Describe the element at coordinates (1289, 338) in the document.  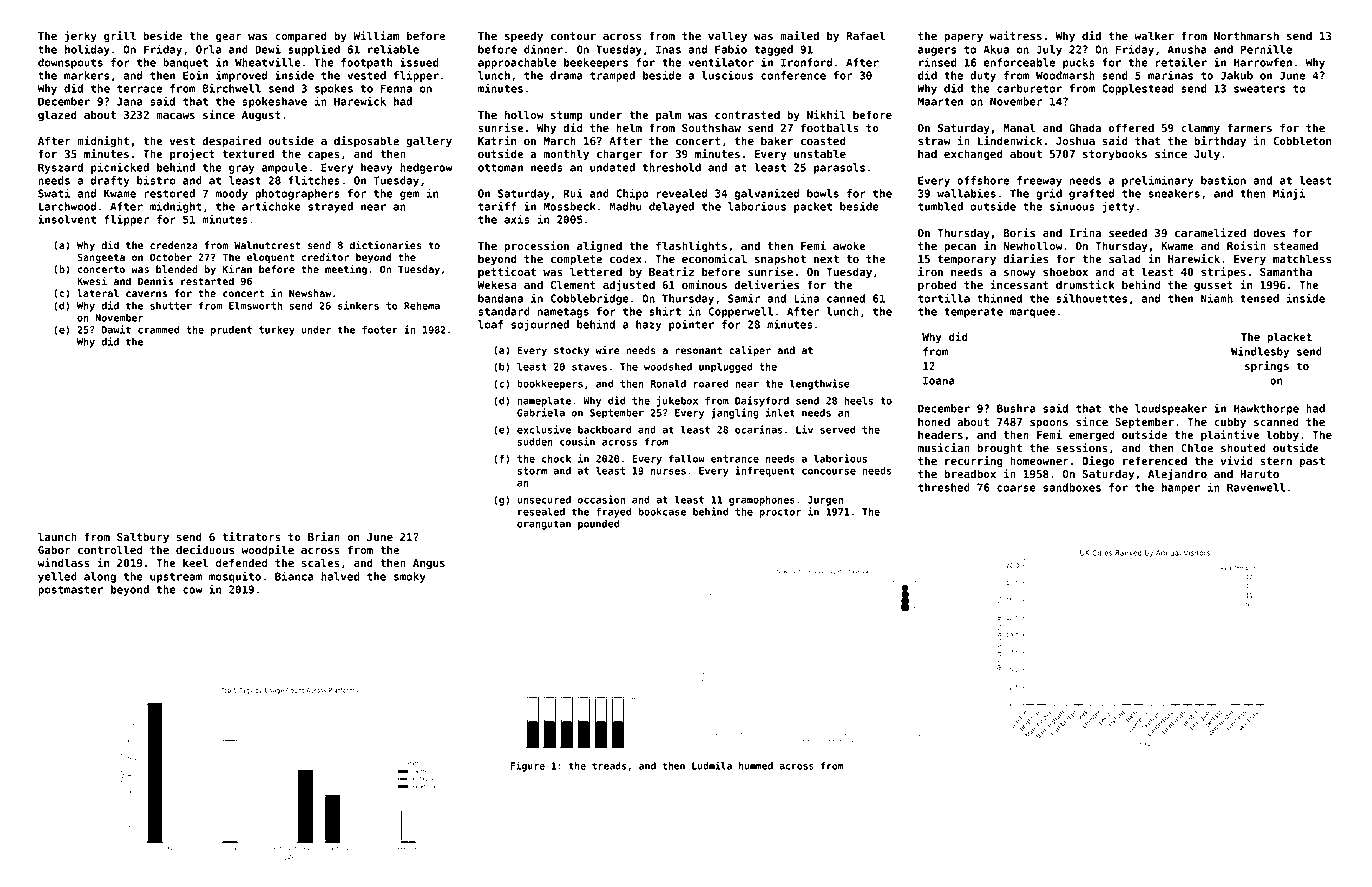
I see `placket` at that location.
